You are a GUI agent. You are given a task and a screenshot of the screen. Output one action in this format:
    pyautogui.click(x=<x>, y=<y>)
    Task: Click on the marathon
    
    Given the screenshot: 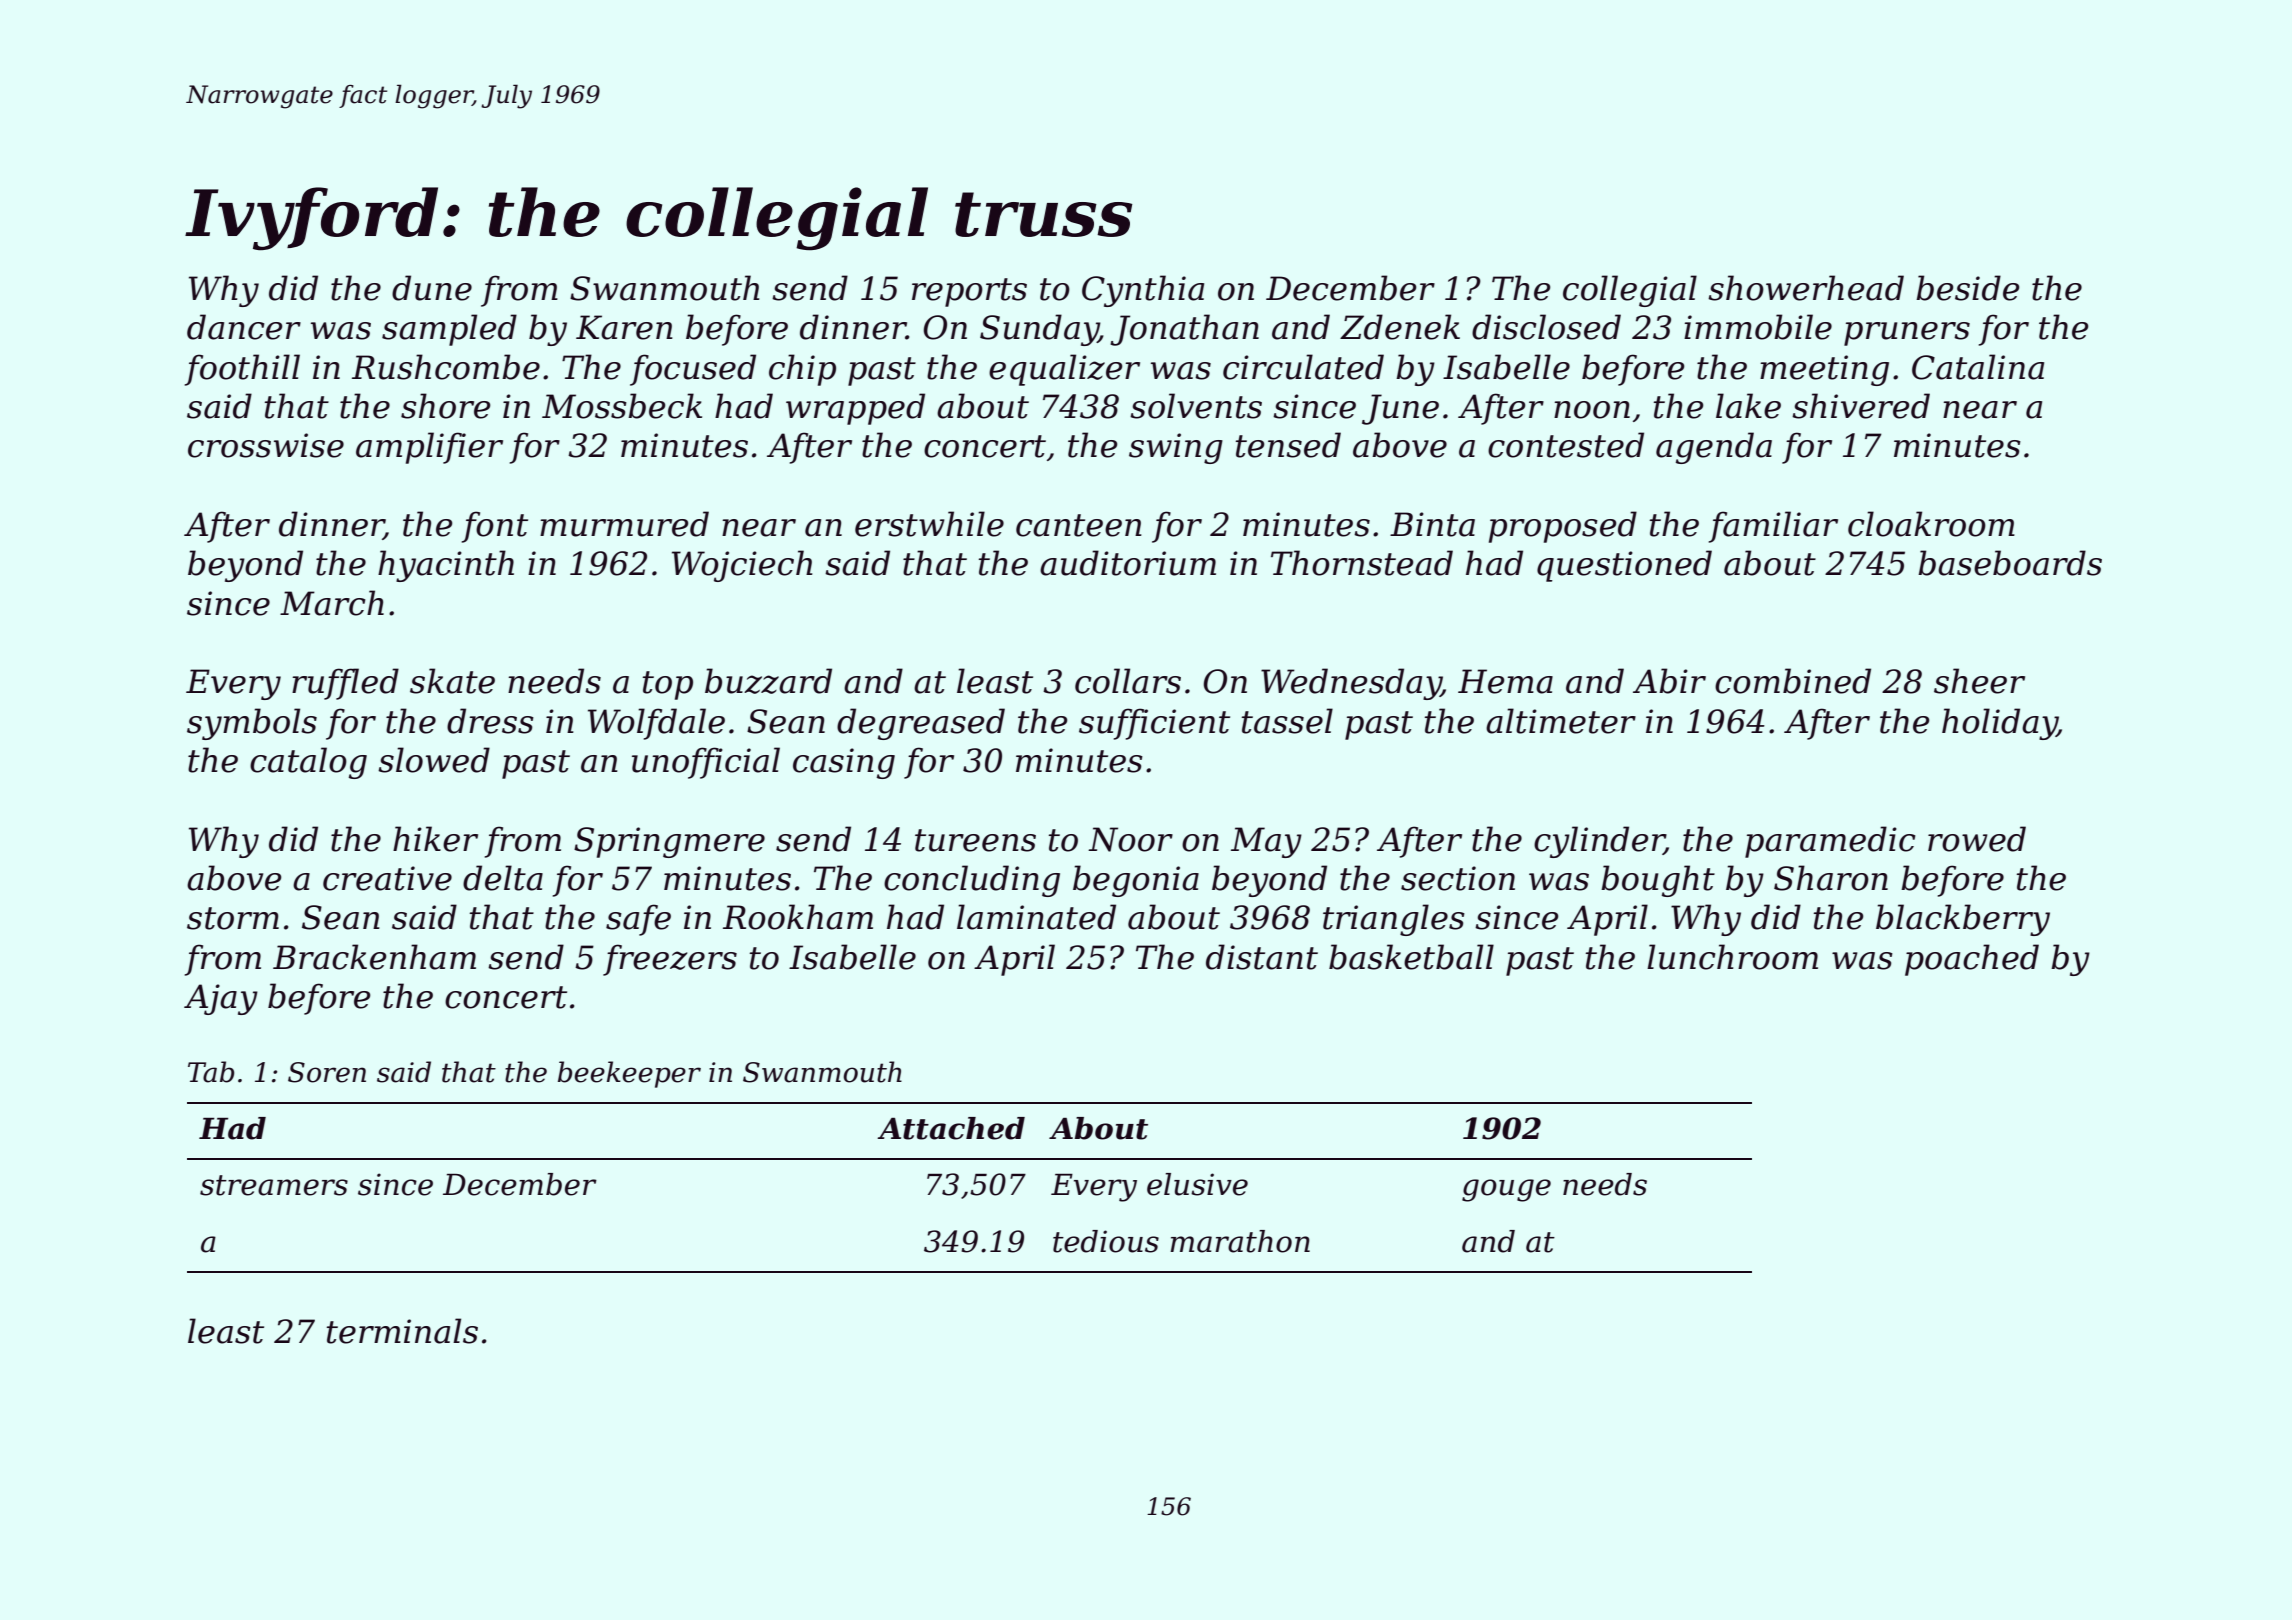 What is the action you would take?
    pyautogui.click(x=1240, y=1241)
